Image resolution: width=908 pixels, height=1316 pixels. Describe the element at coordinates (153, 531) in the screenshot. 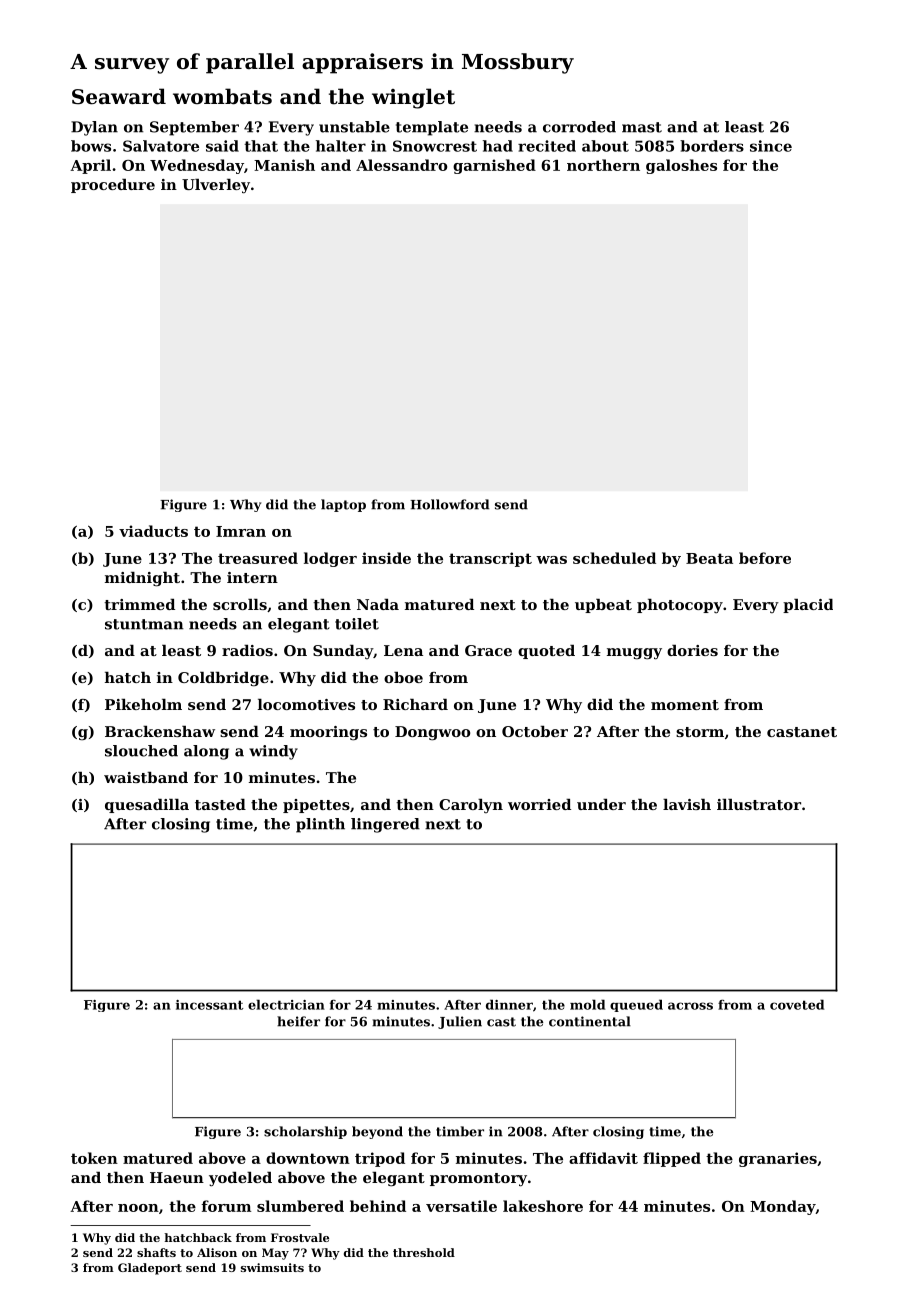

I see `viaducts` at that location.
